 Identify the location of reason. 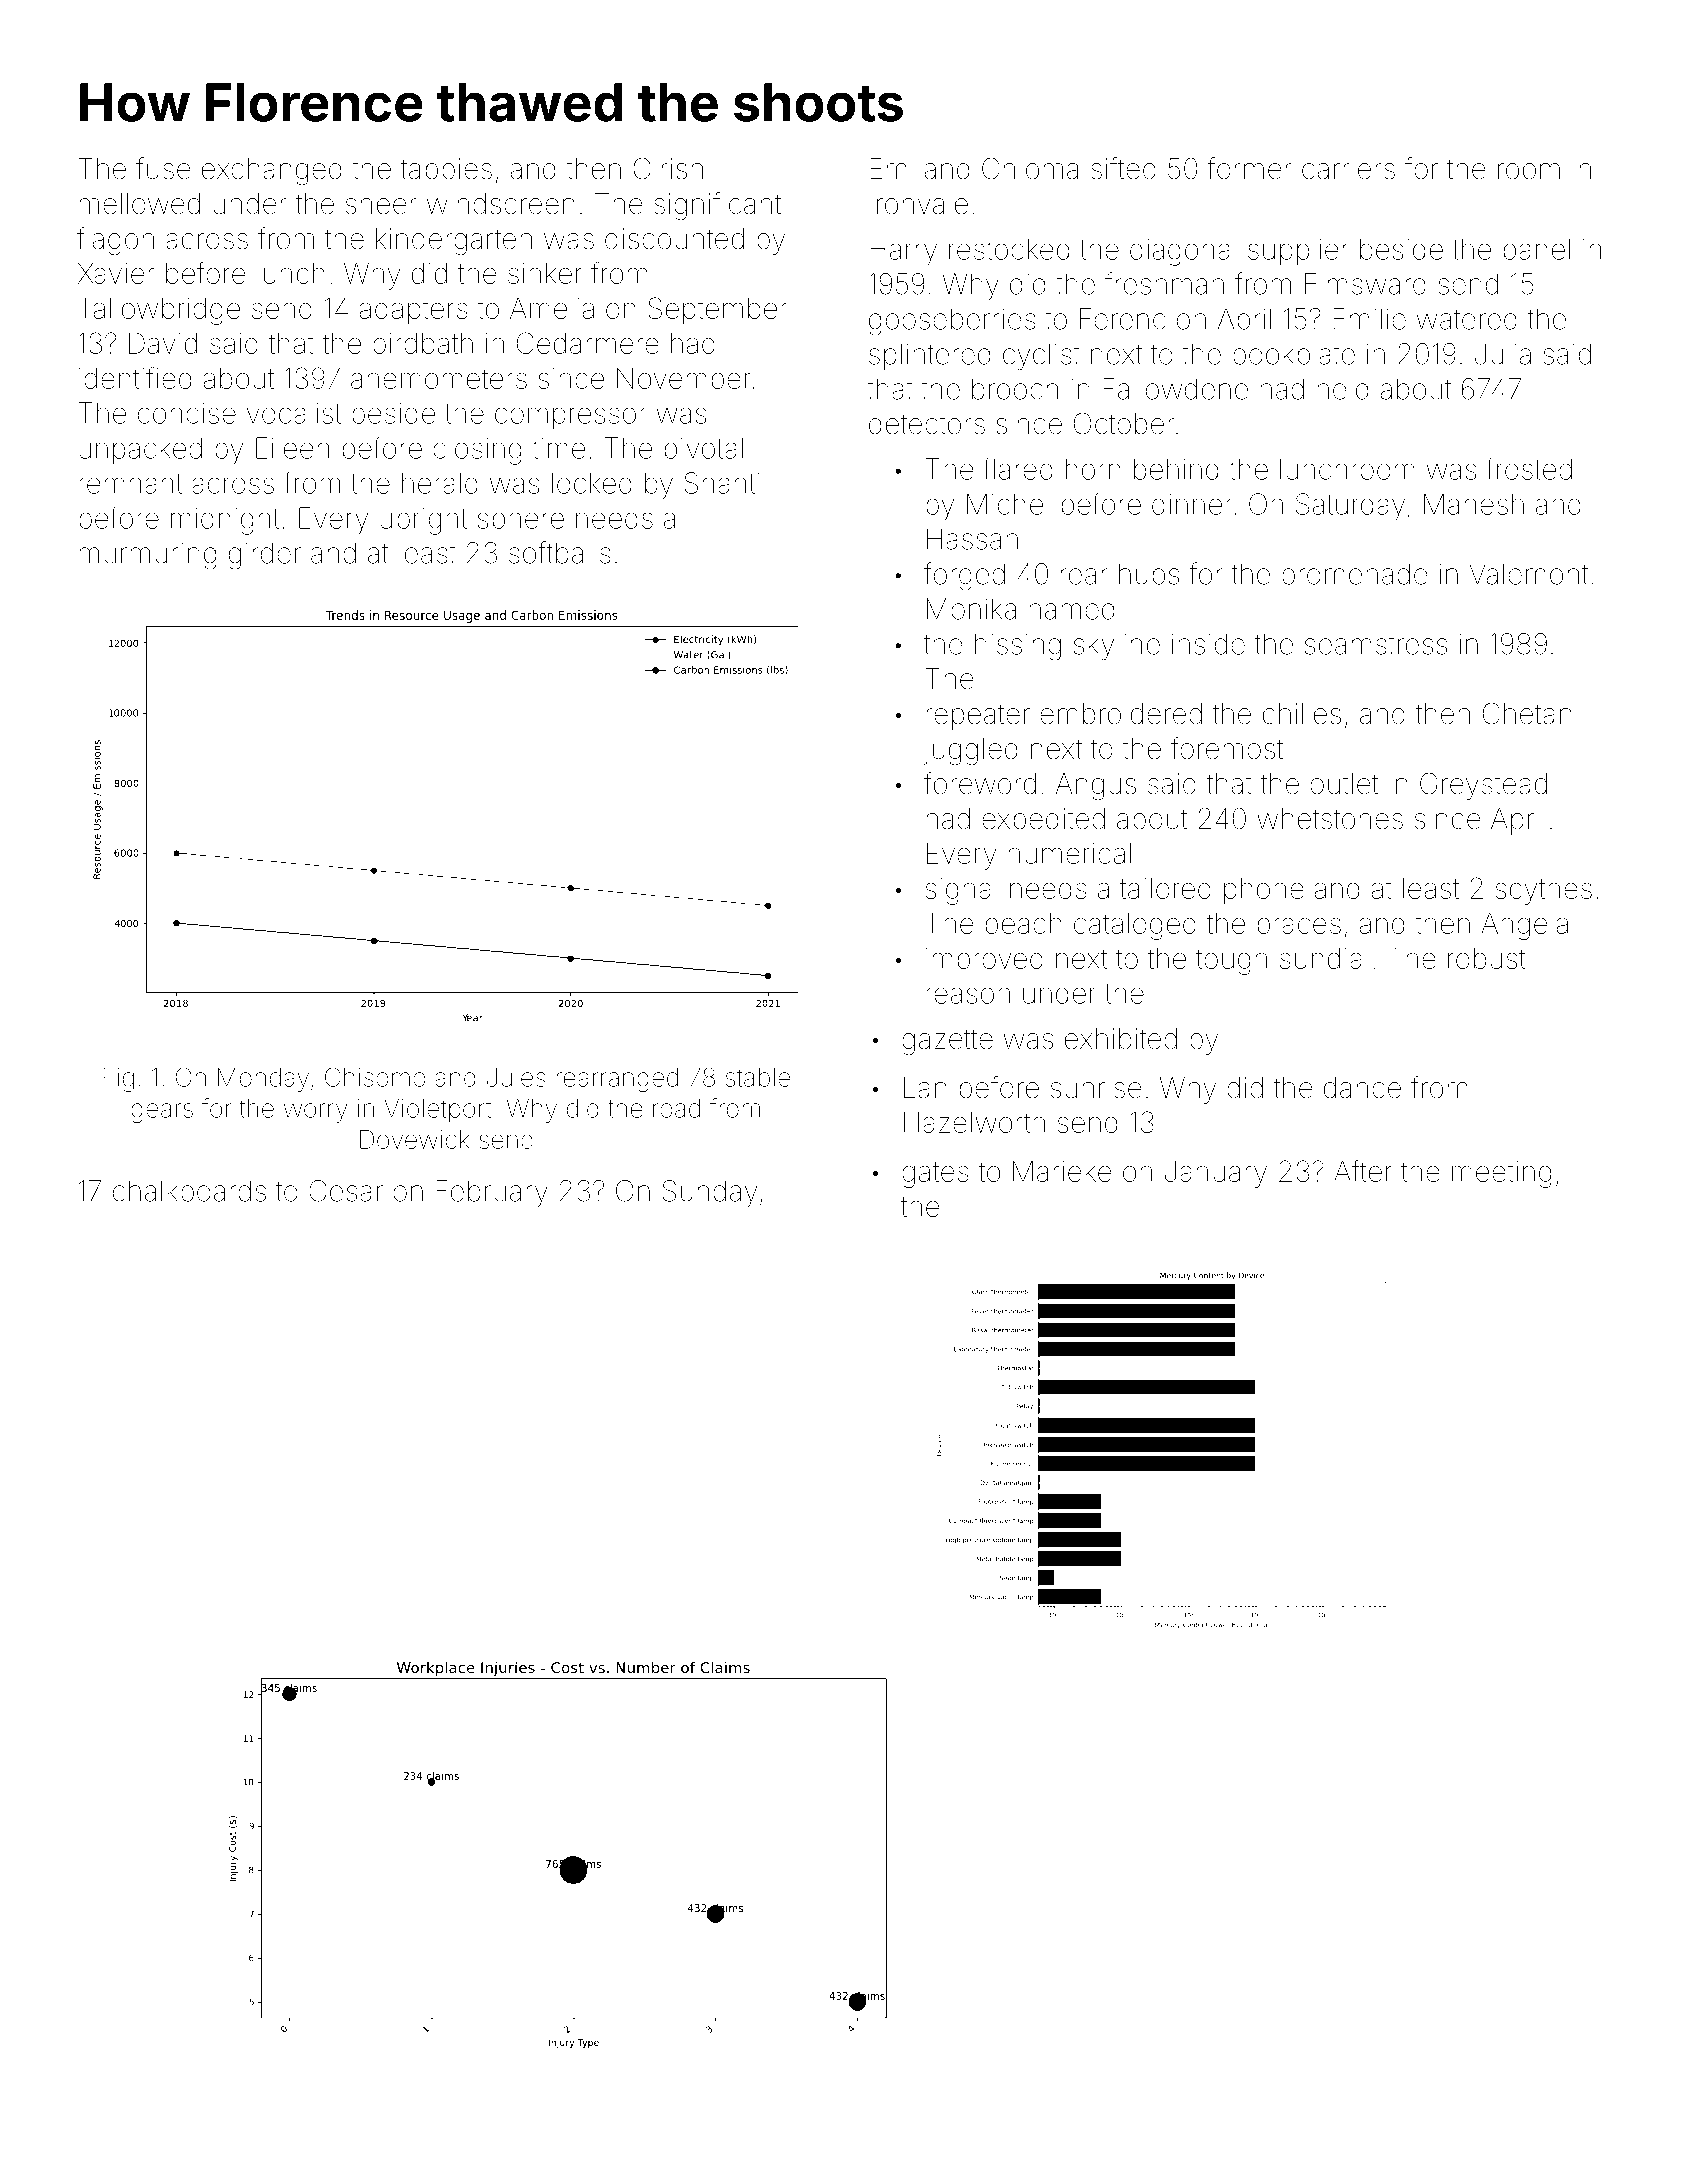
(968, 995).
